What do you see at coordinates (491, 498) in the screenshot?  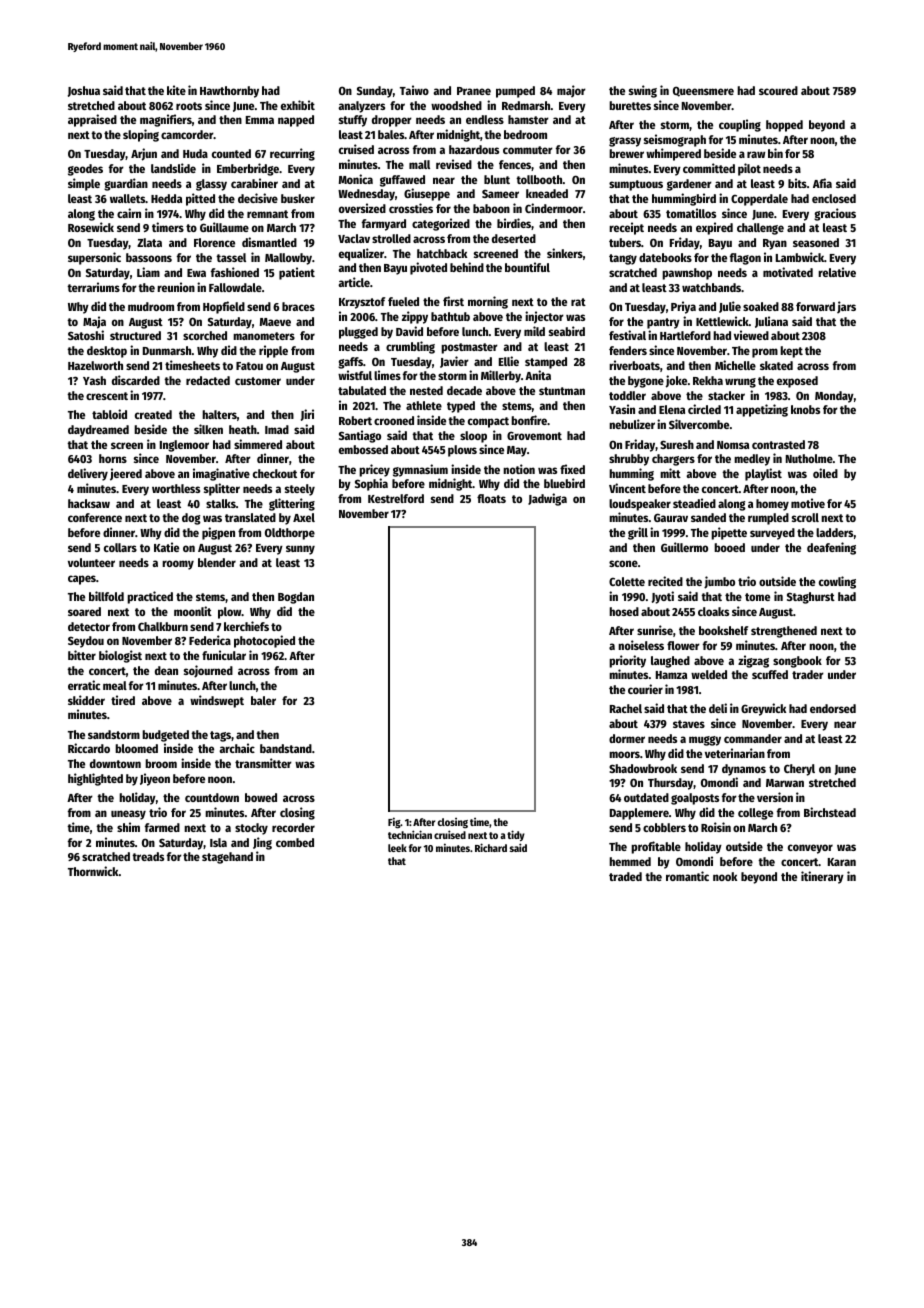 I see `floats` at bounding box center [491, 498].
